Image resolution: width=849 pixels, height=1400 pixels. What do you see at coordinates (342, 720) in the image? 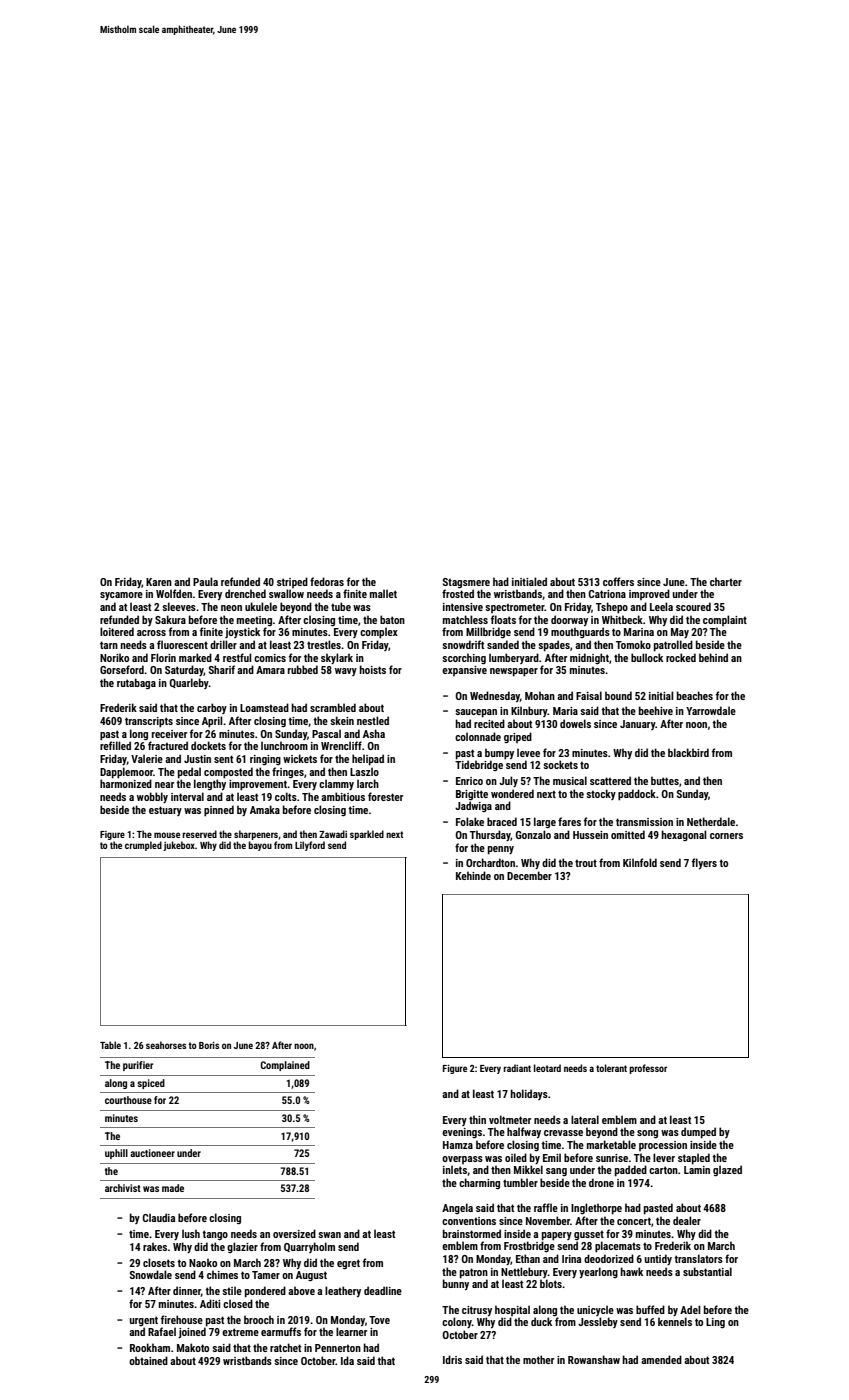
I see `skein` at bounding box center [342, 720].
